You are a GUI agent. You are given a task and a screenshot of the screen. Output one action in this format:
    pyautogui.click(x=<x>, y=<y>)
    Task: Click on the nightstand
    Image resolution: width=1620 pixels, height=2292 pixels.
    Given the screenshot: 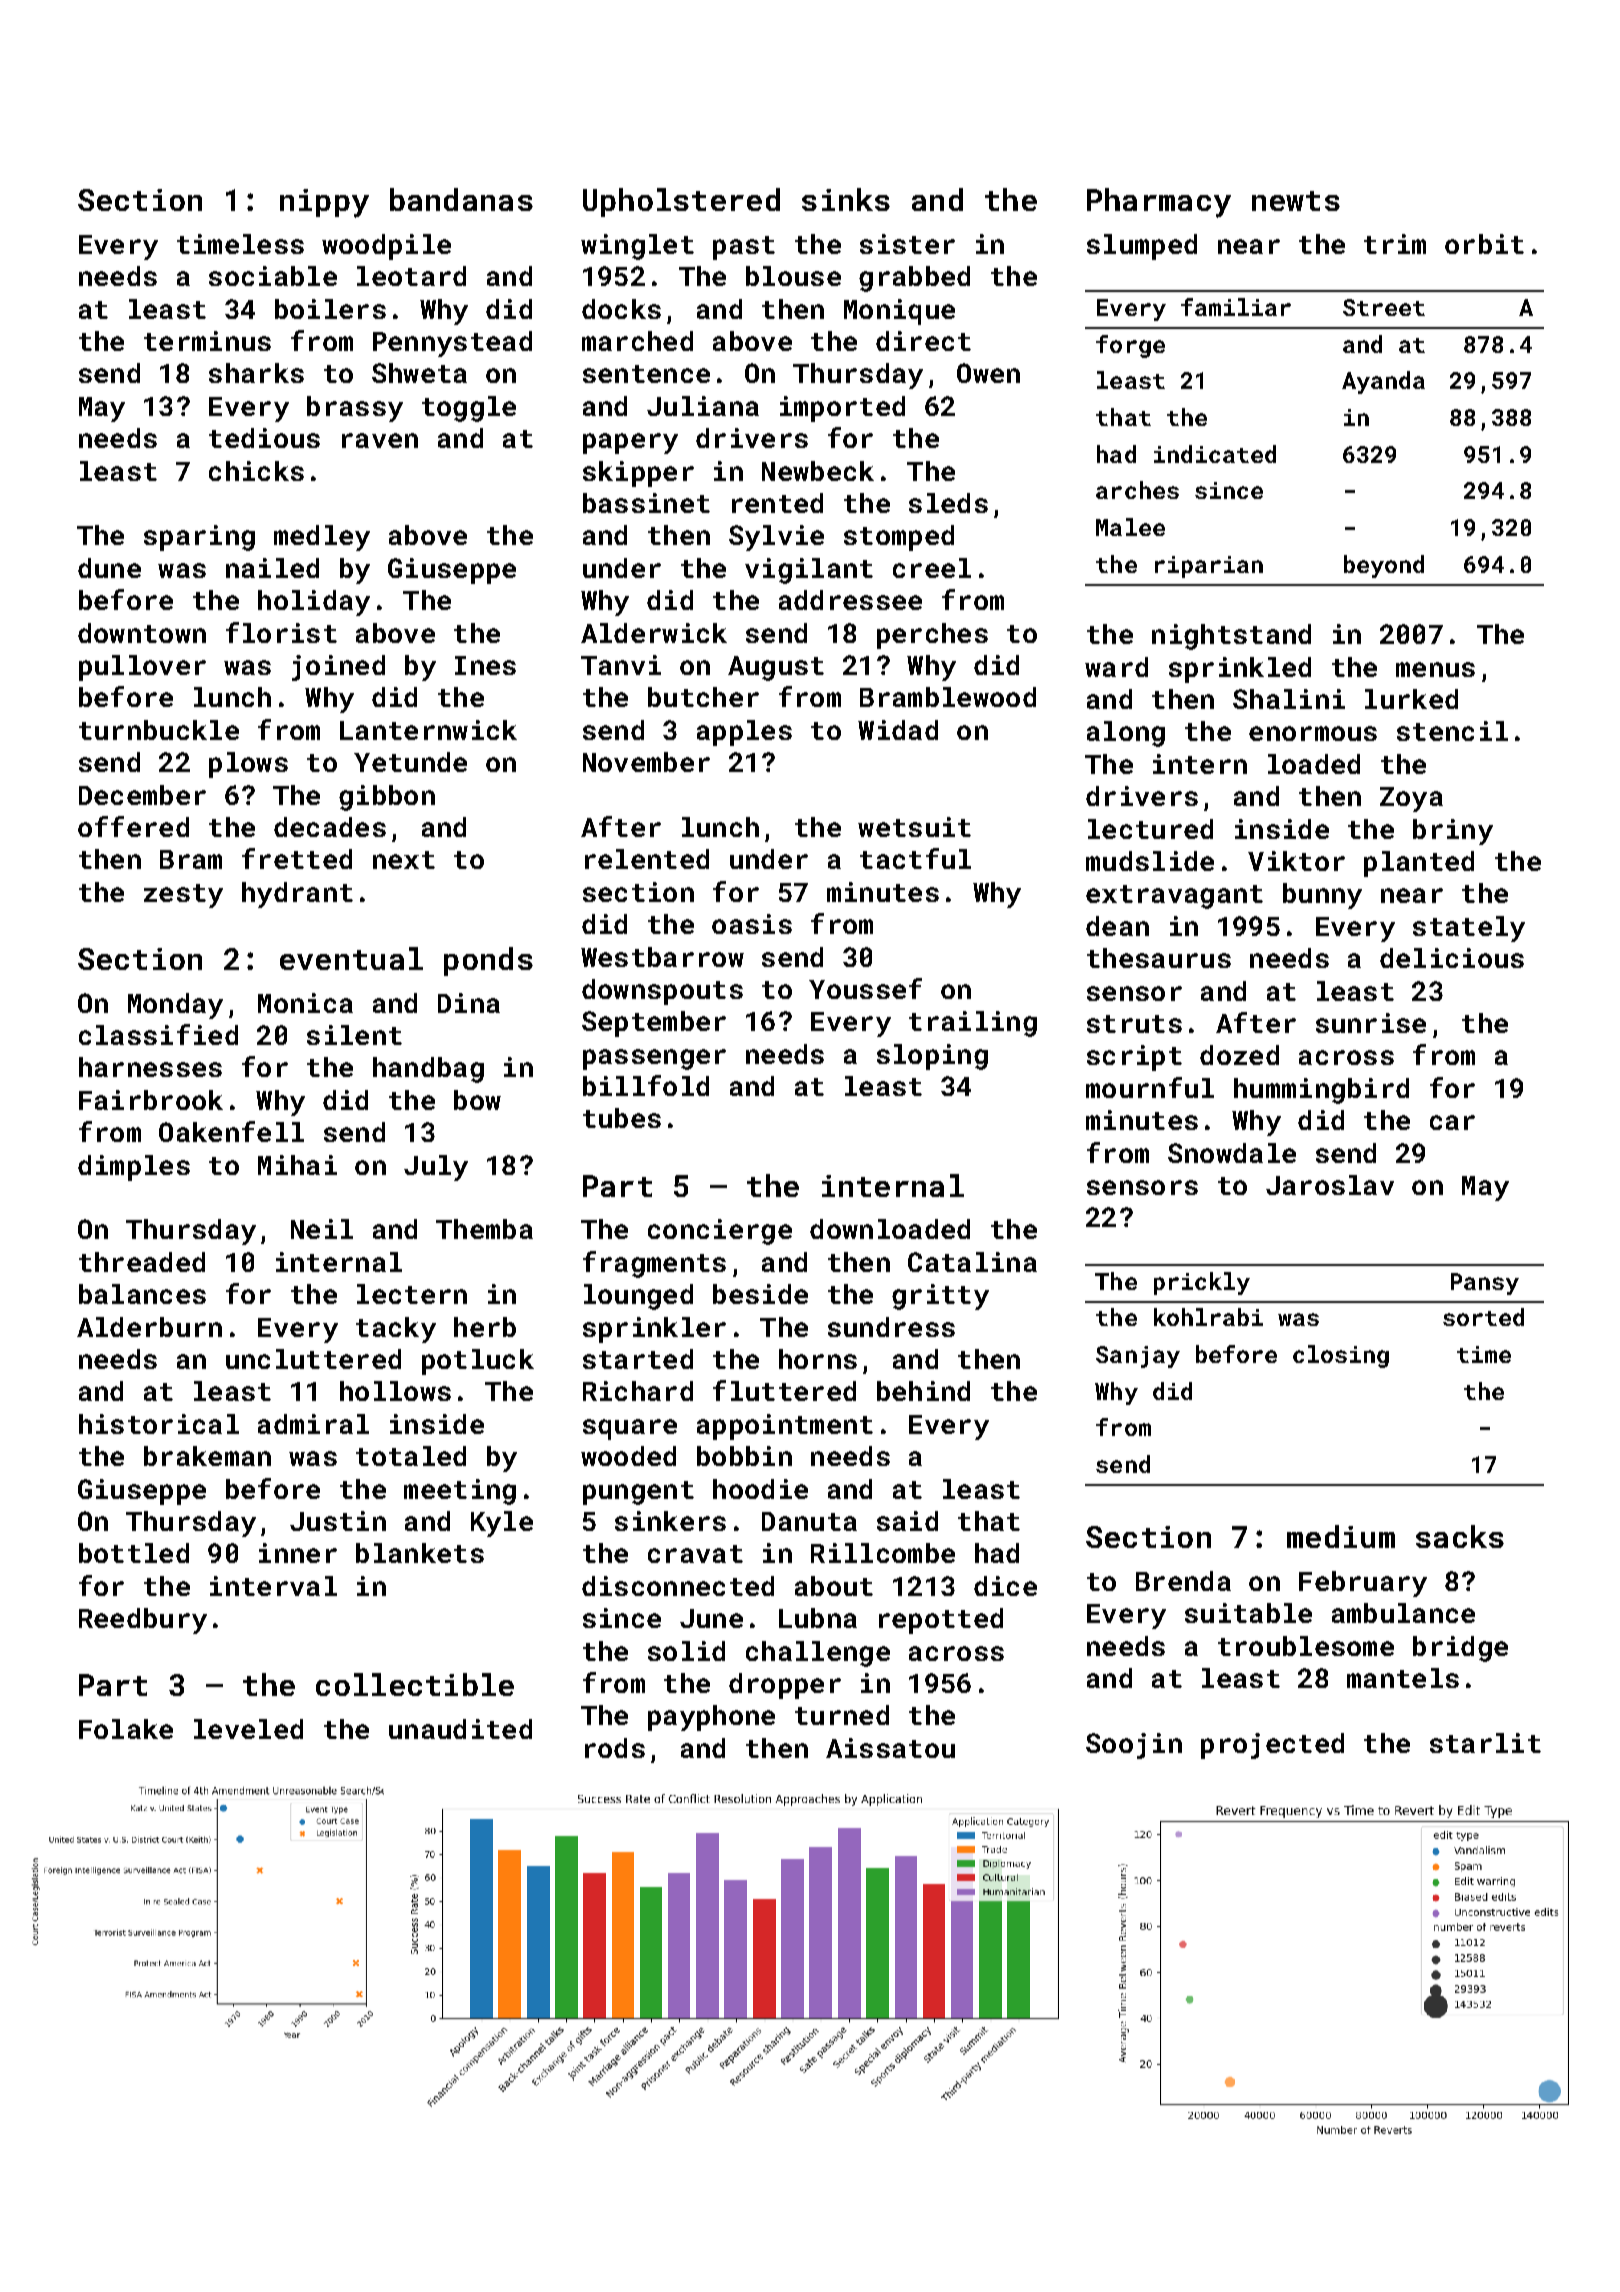 What is the action you would take?
    pyautogui.click(x=1231, y=637)
